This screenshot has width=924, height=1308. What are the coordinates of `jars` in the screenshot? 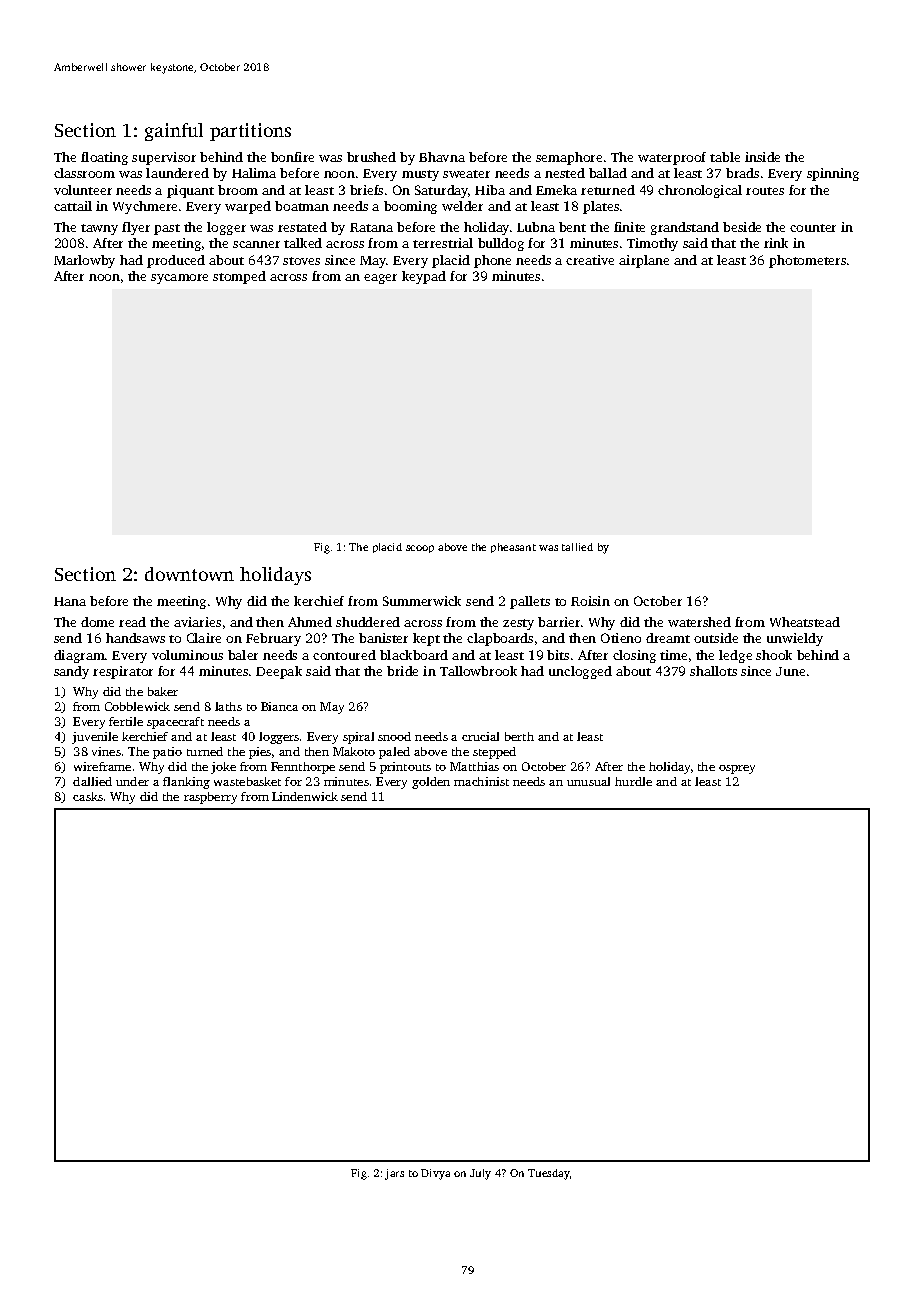 It's located at (394, 1174).
